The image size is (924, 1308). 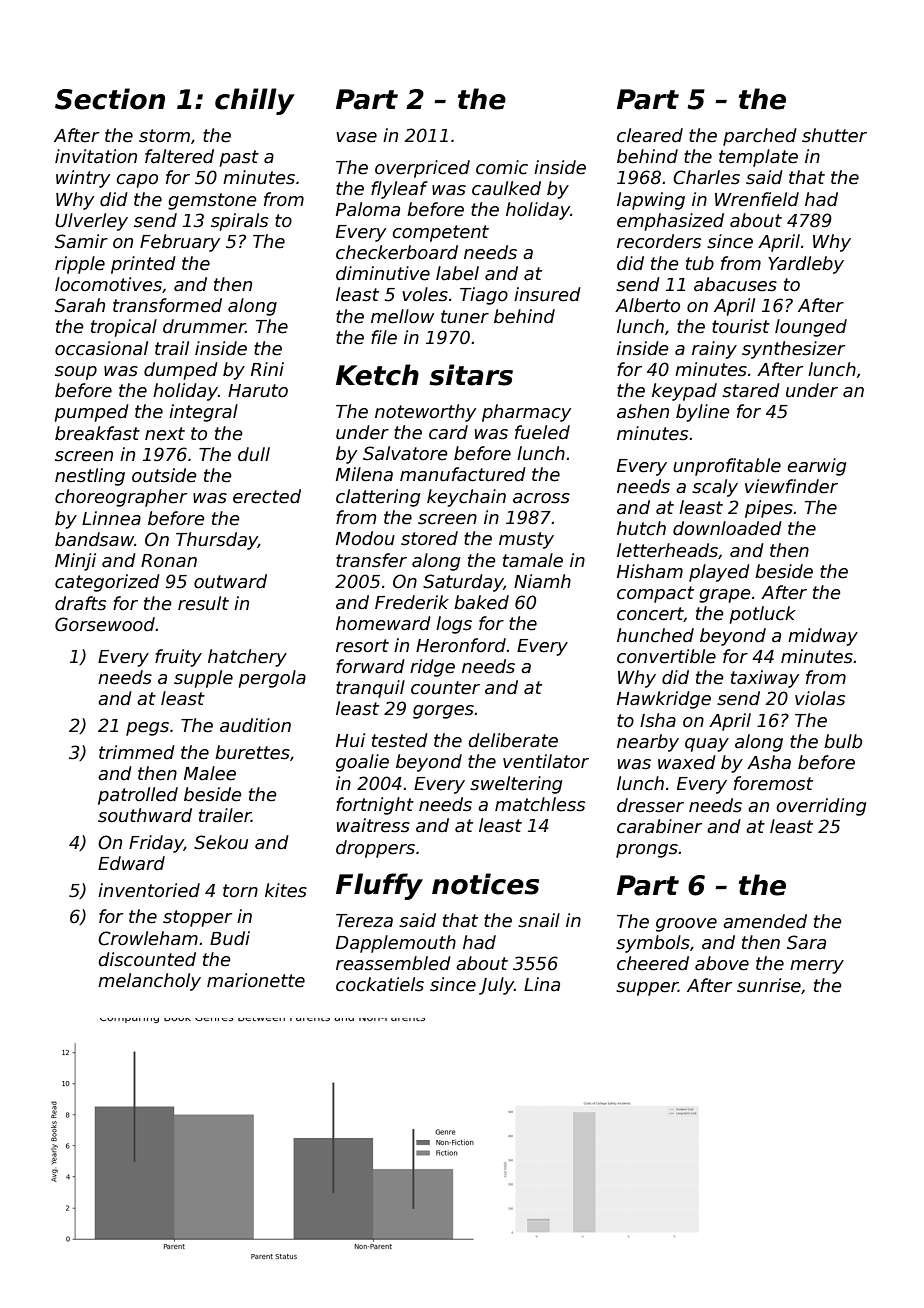 What do you see at coordinates (760, 137) in the page?
I see `parched` at bounding box center [760, 137].
